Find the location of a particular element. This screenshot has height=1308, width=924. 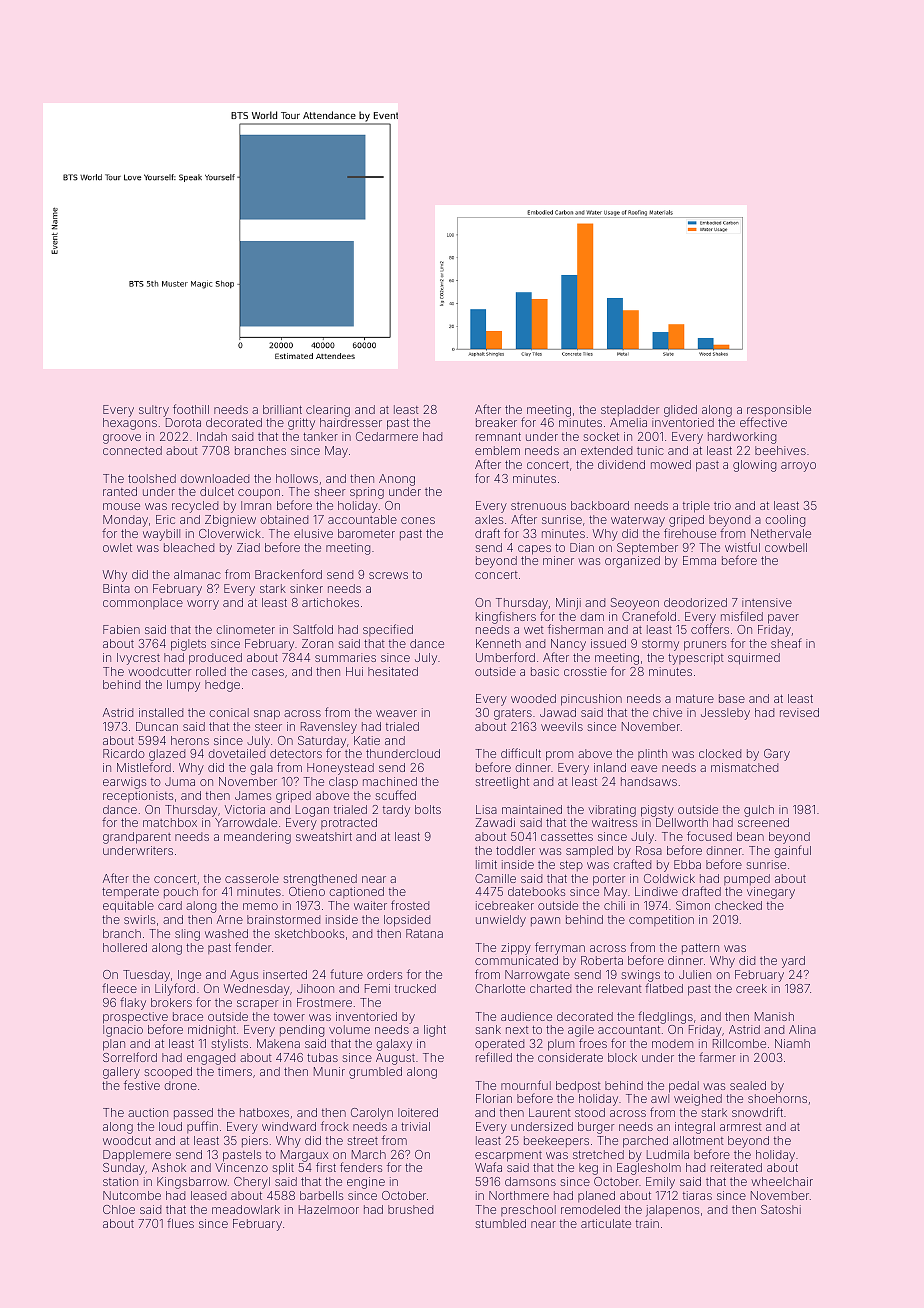

temperate is located at coordinates (130, 893).
